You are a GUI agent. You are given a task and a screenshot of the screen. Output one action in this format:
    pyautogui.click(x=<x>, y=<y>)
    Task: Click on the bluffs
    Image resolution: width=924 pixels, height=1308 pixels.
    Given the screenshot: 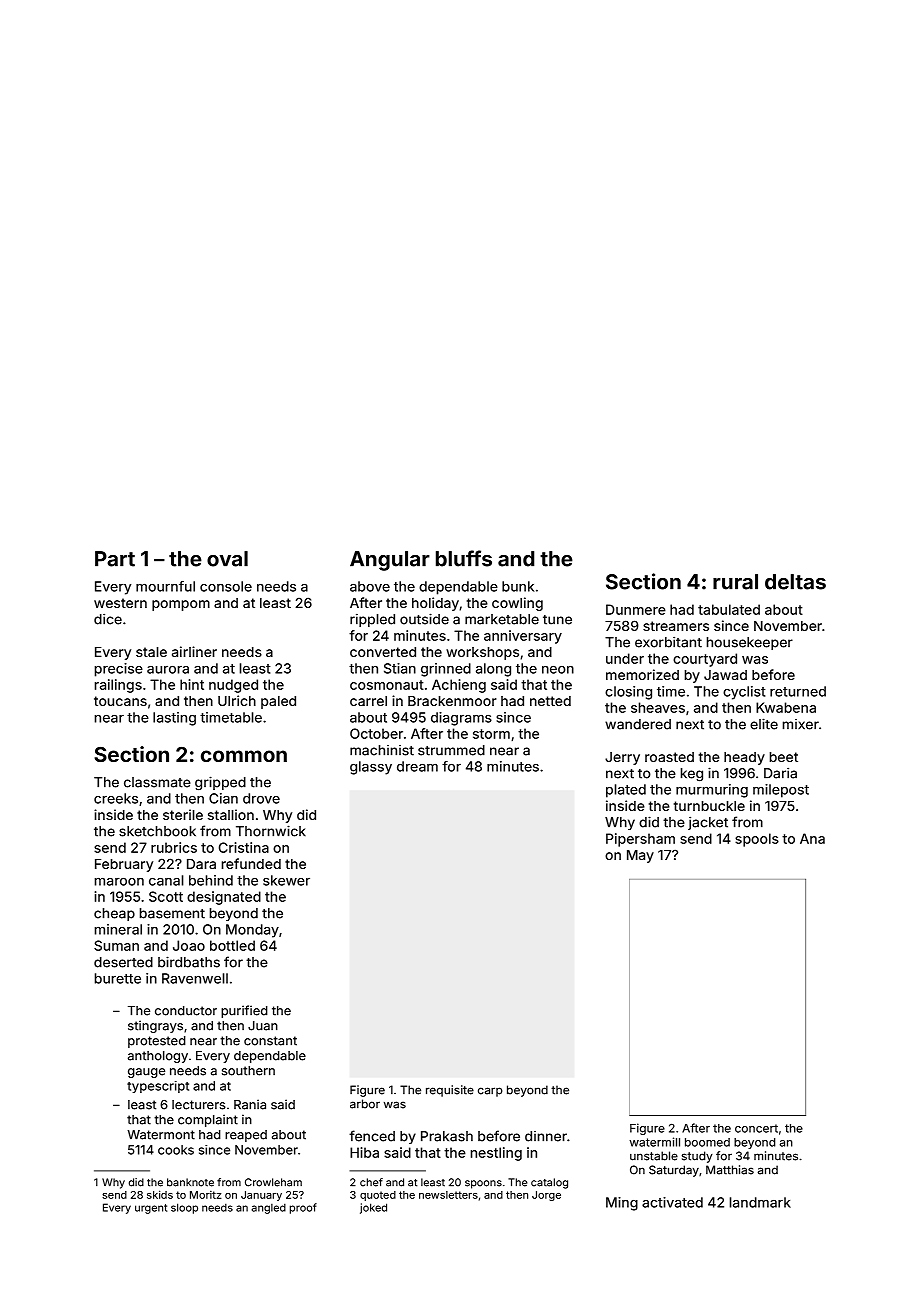 What is the action you would take?
    pyautogui.click(x=464, y=558)
